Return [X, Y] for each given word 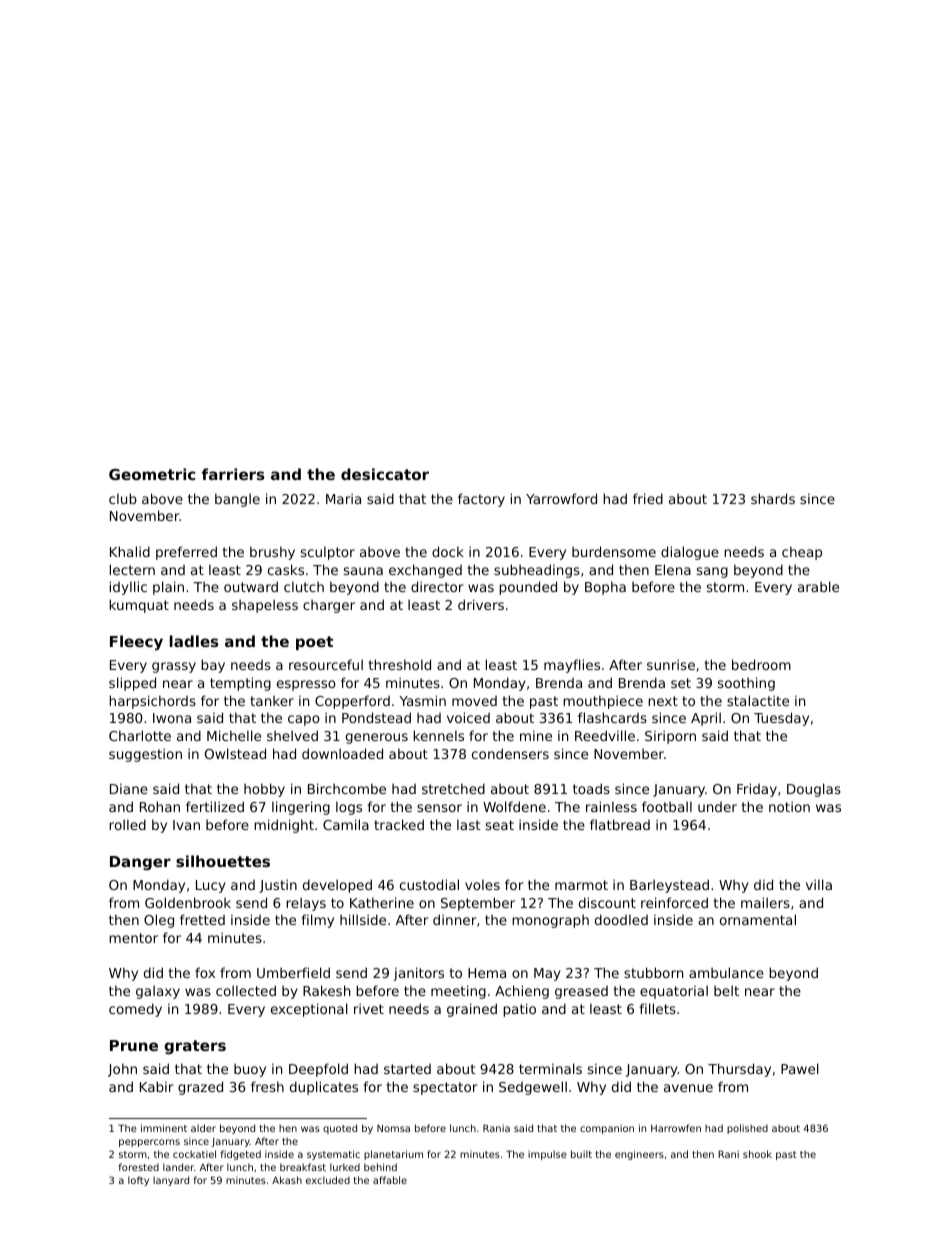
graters [195, 1047]
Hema [487, 973]
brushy [272, 553]
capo [304, 720]
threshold [400, 664]
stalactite [758, 700]
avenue [688, 1088]
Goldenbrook [188, 902]
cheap [802, 553]
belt [726, 990]
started [407, 1069]
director [437, 586]
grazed [200, 1088]
